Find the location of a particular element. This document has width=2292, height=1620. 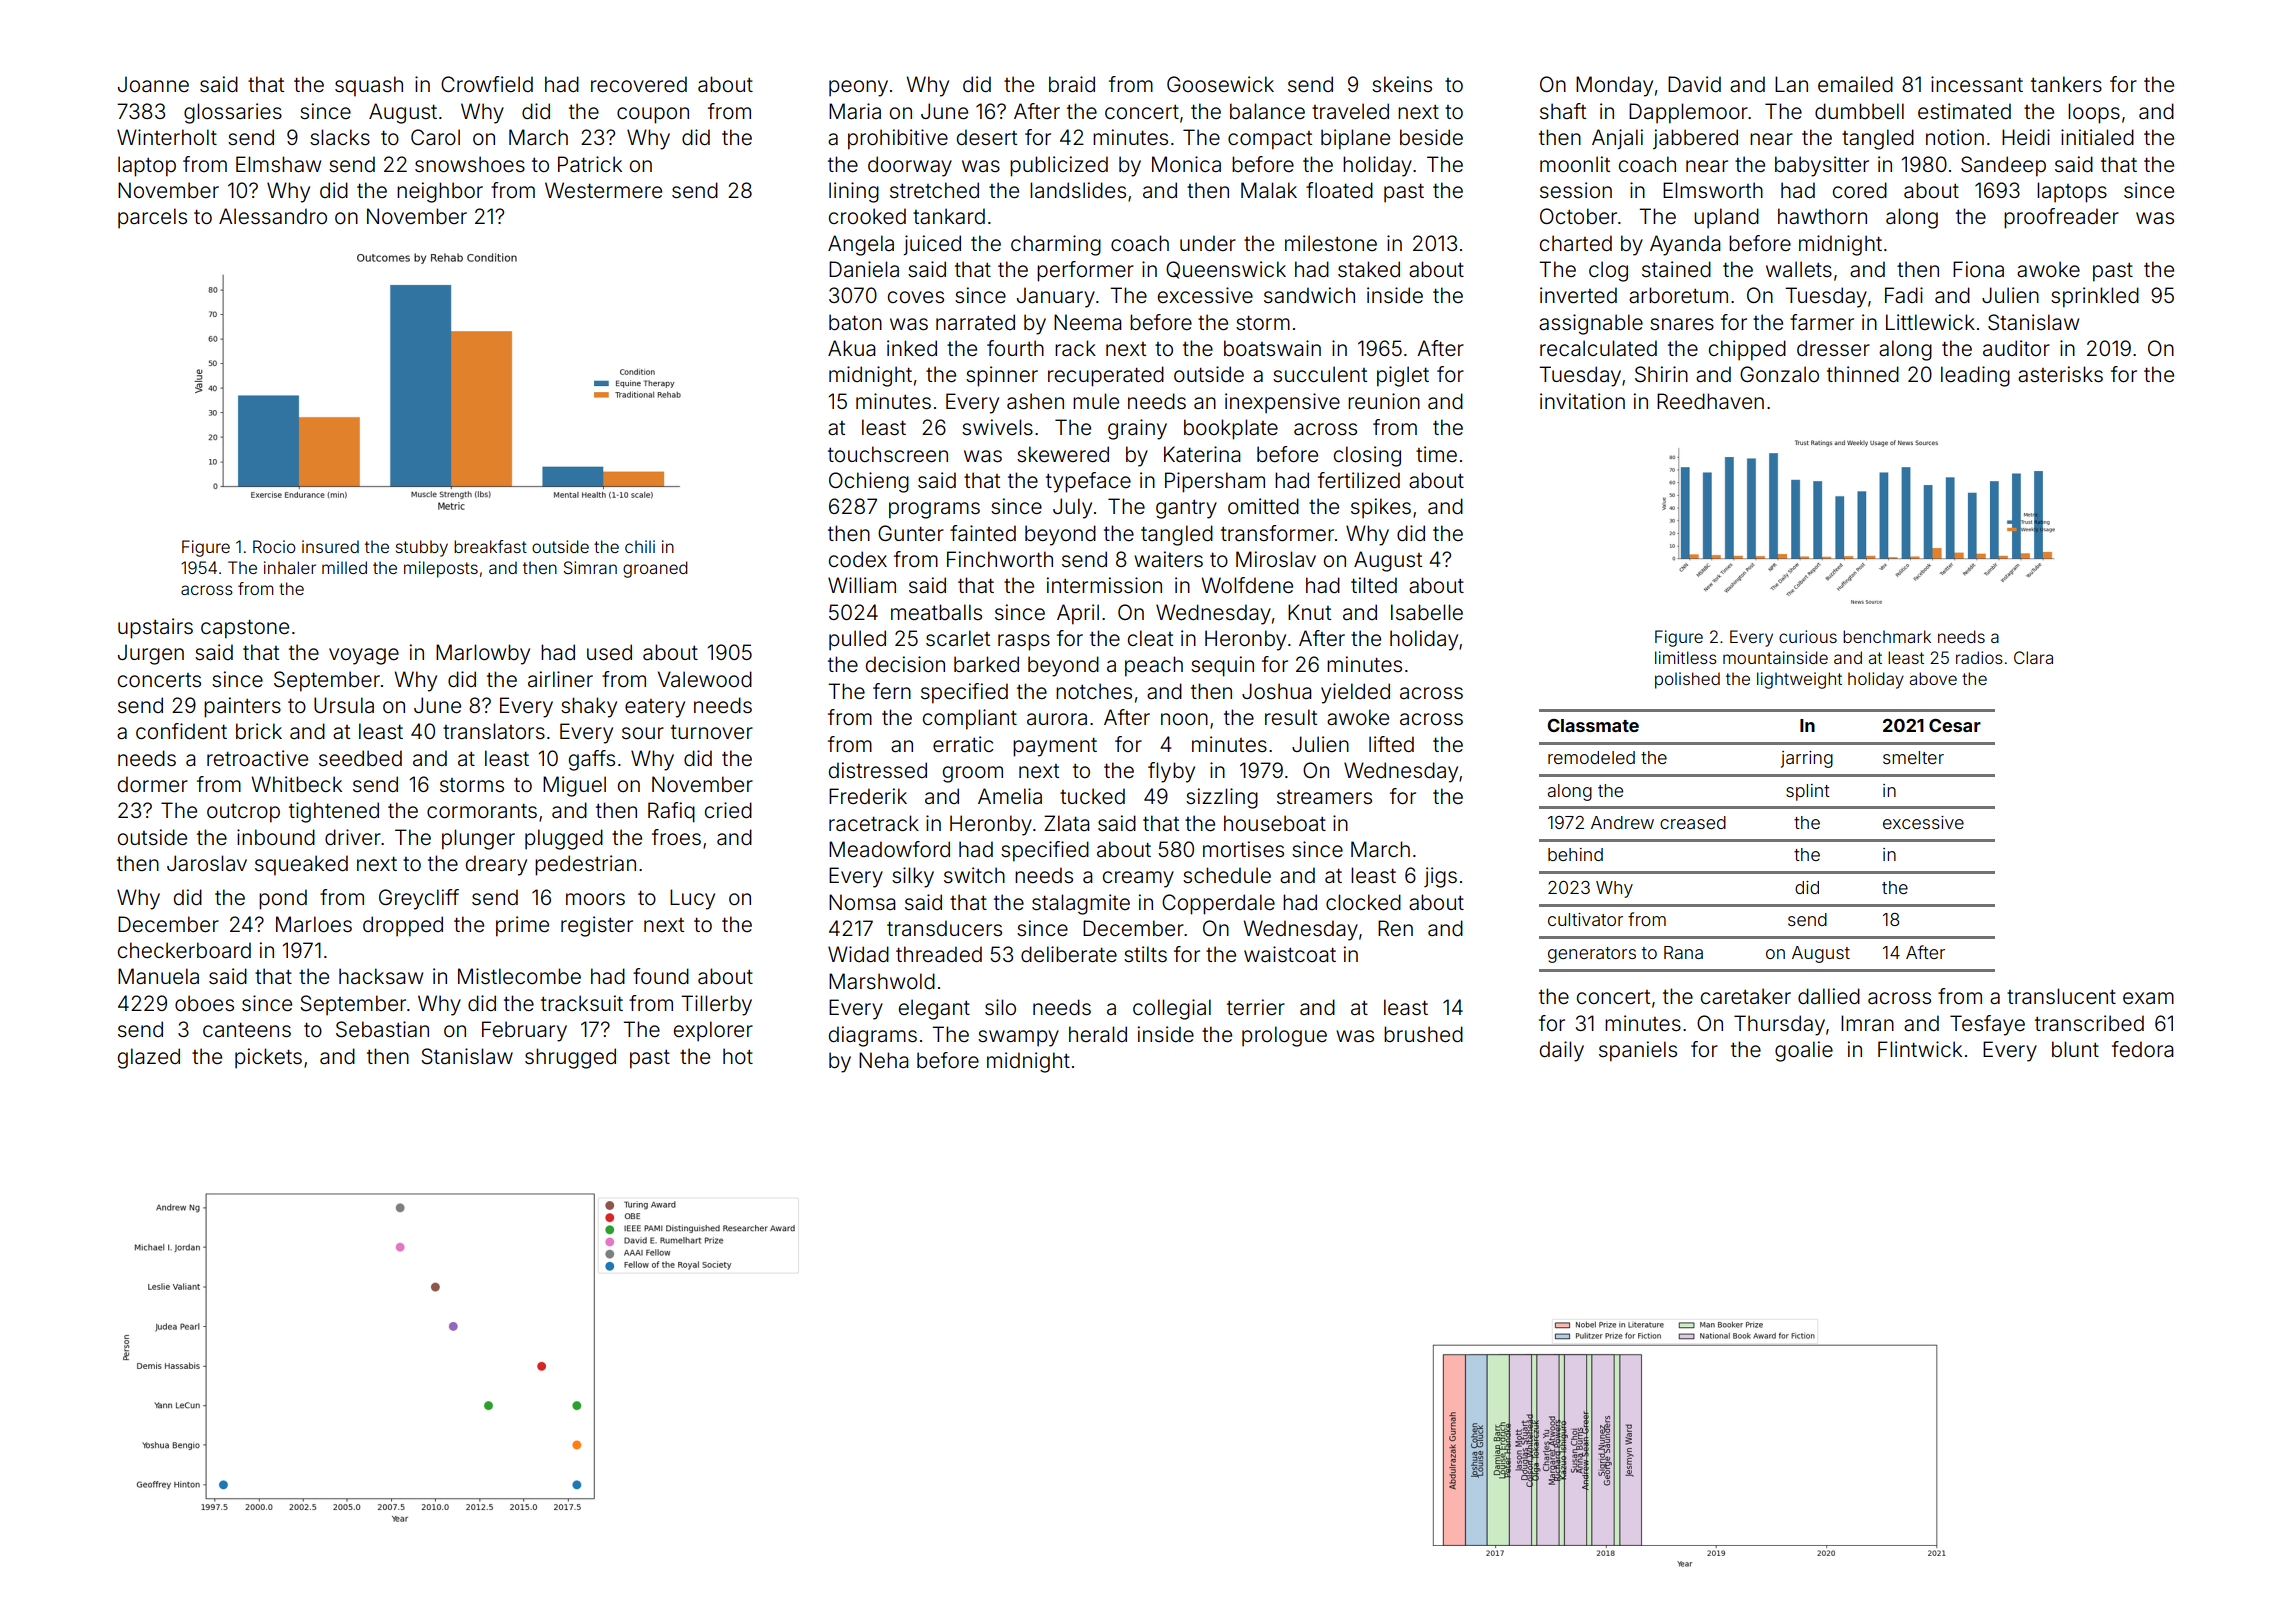

tankers is located at coordinates (2066, 84).
